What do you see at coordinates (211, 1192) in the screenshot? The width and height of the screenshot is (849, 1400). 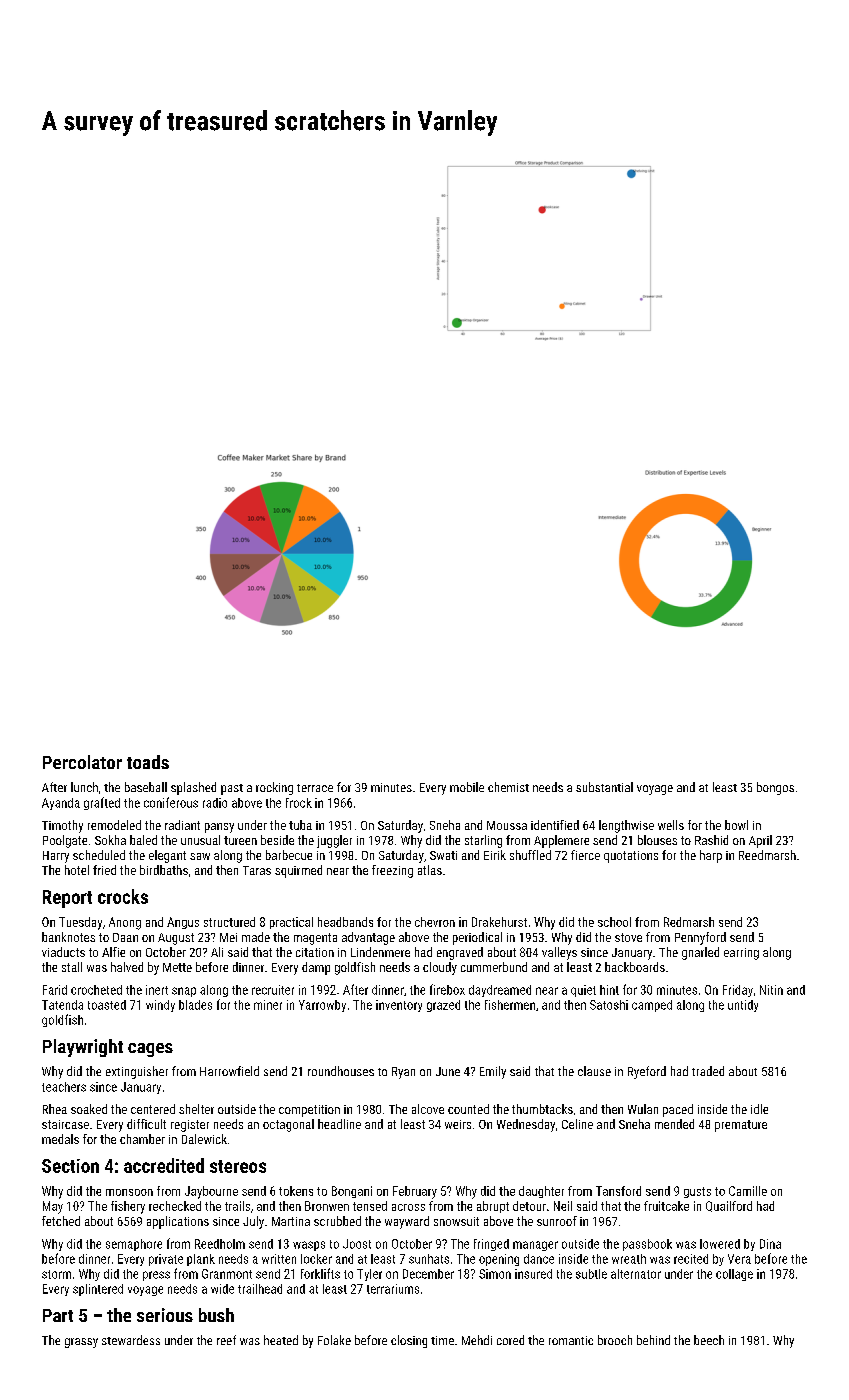 I see `Jaybourne` at bounding box center [211, 1192].
